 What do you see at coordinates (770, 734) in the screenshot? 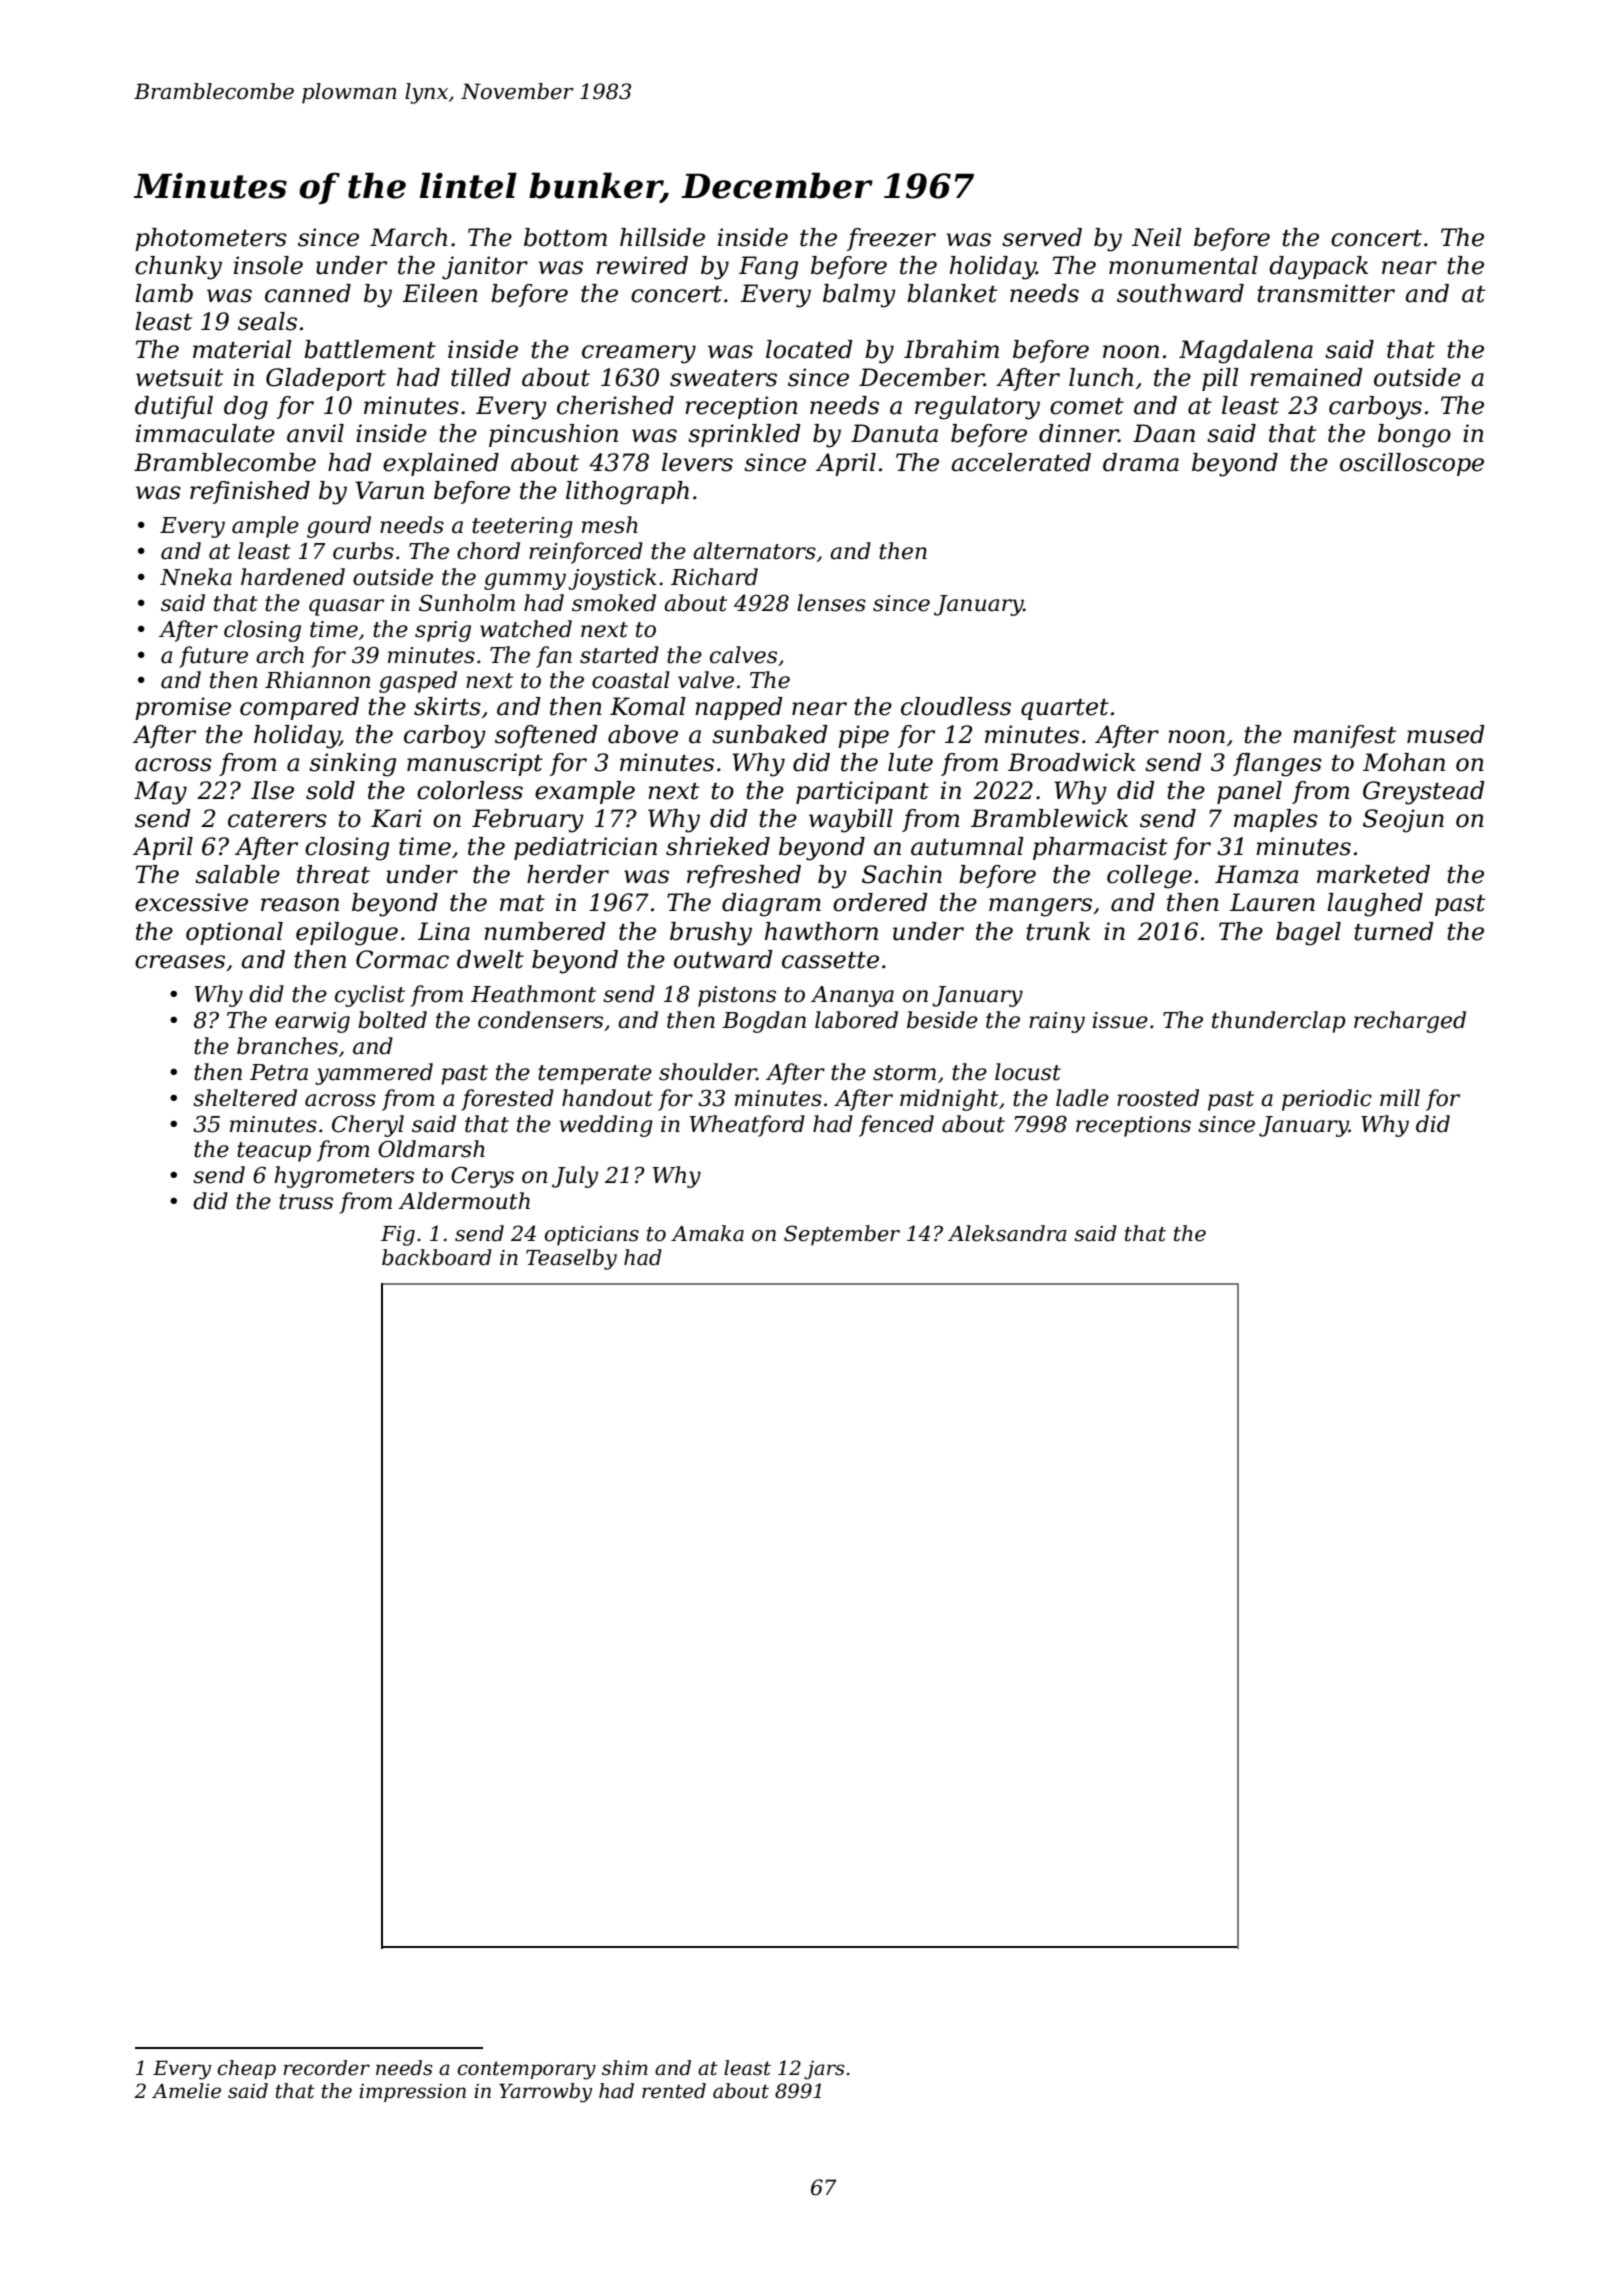
I see `sunbaked` at bounding box center [770, 734].
